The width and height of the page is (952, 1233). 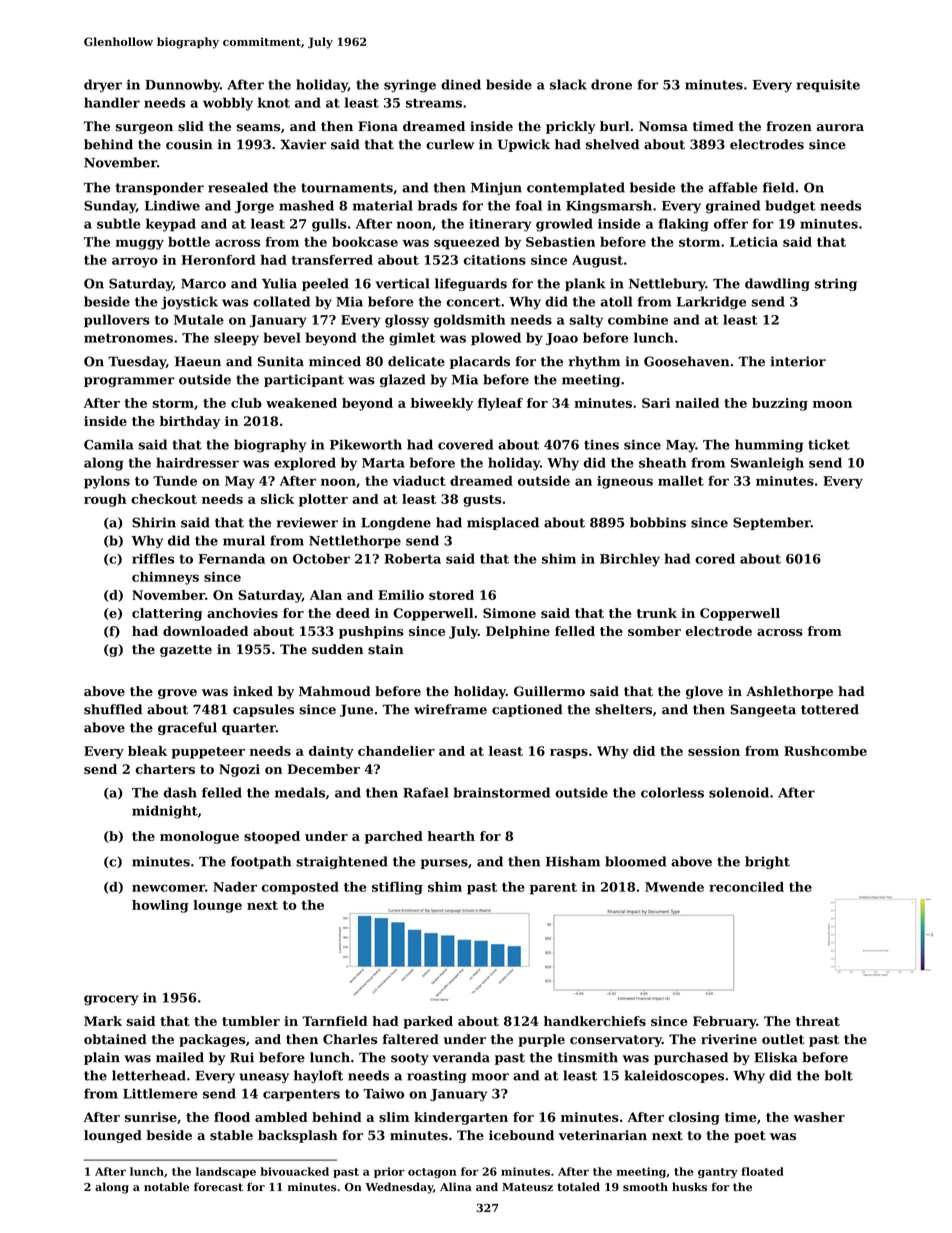 What do you see at coordinates (769, 446) in the page?
I see `humming` at bounding box center [769, 446].
